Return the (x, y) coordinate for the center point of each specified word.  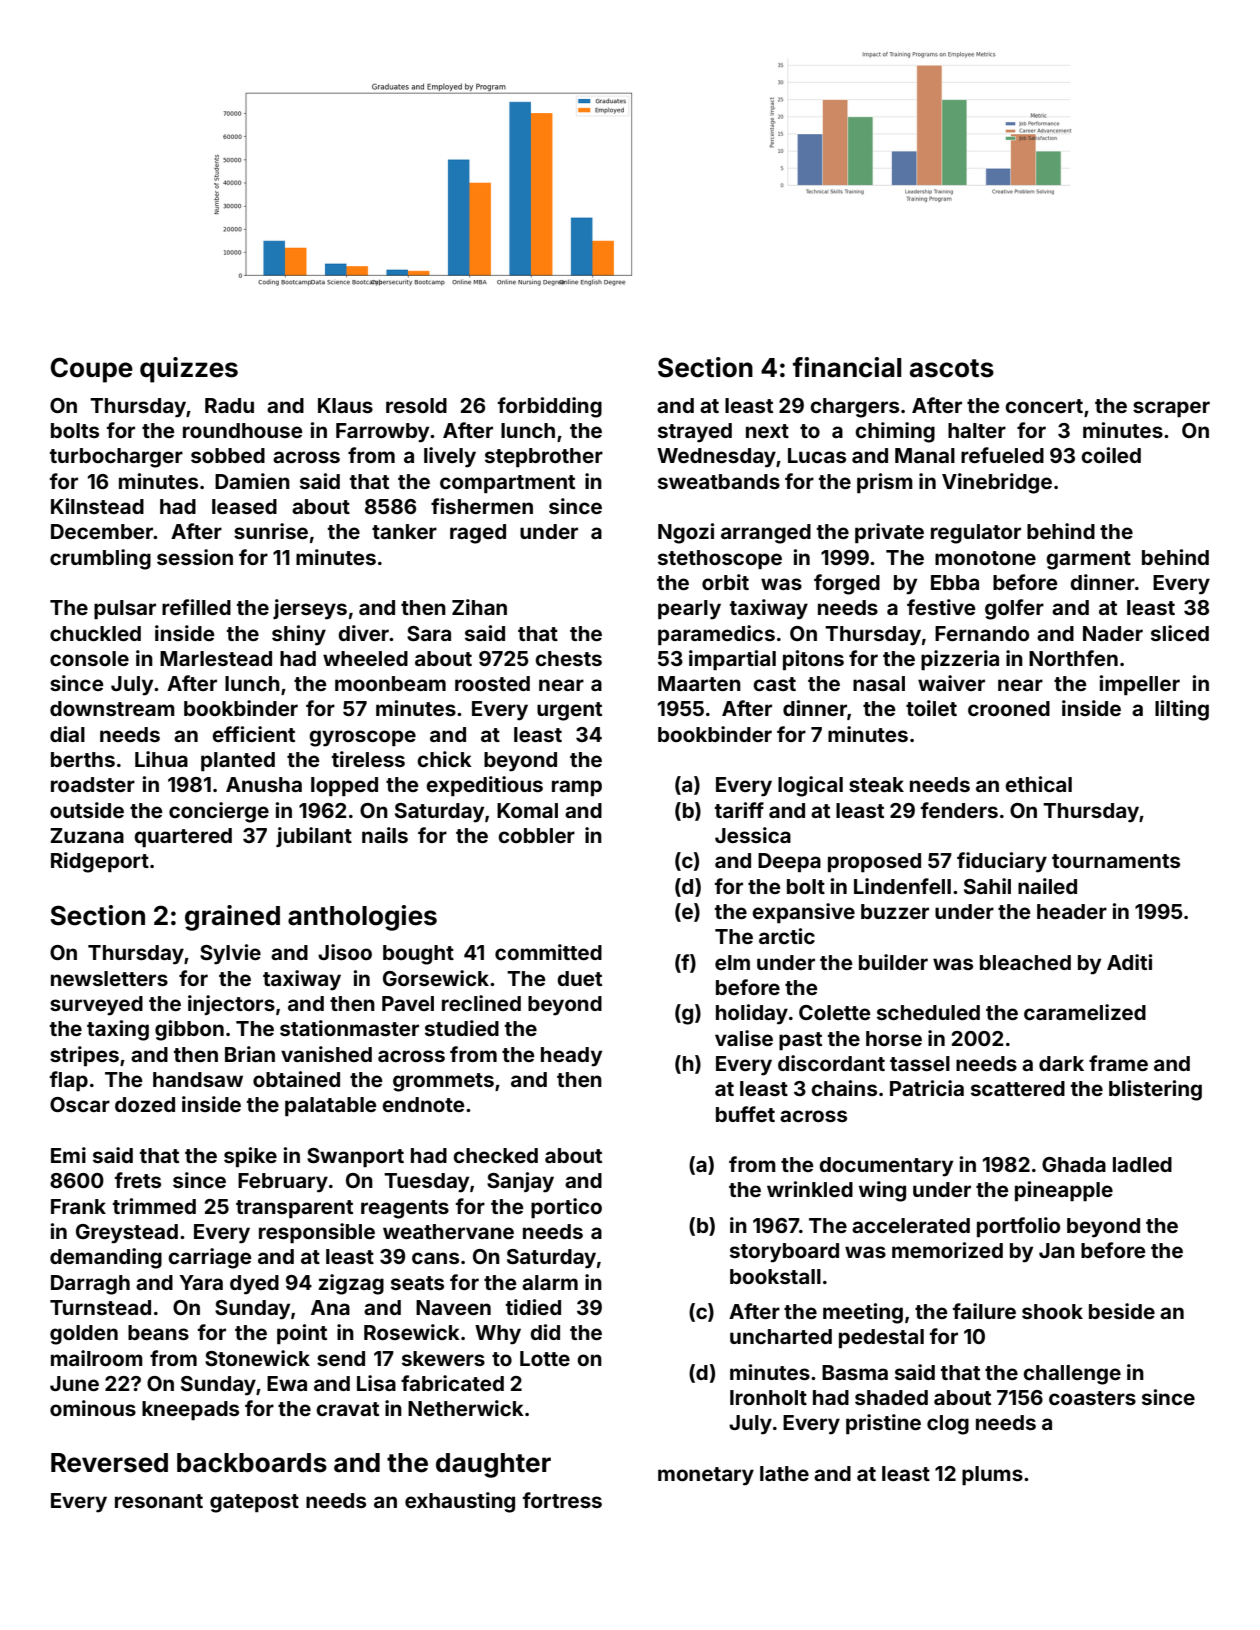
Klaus (345, 405)
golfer (1014, 609)
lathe (784, 1473)
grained (232, 918)
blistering (1155, 1090)
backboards (252, 1463)
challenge (1072, 1375)
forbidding (550, 407)
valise (744, 1038)
